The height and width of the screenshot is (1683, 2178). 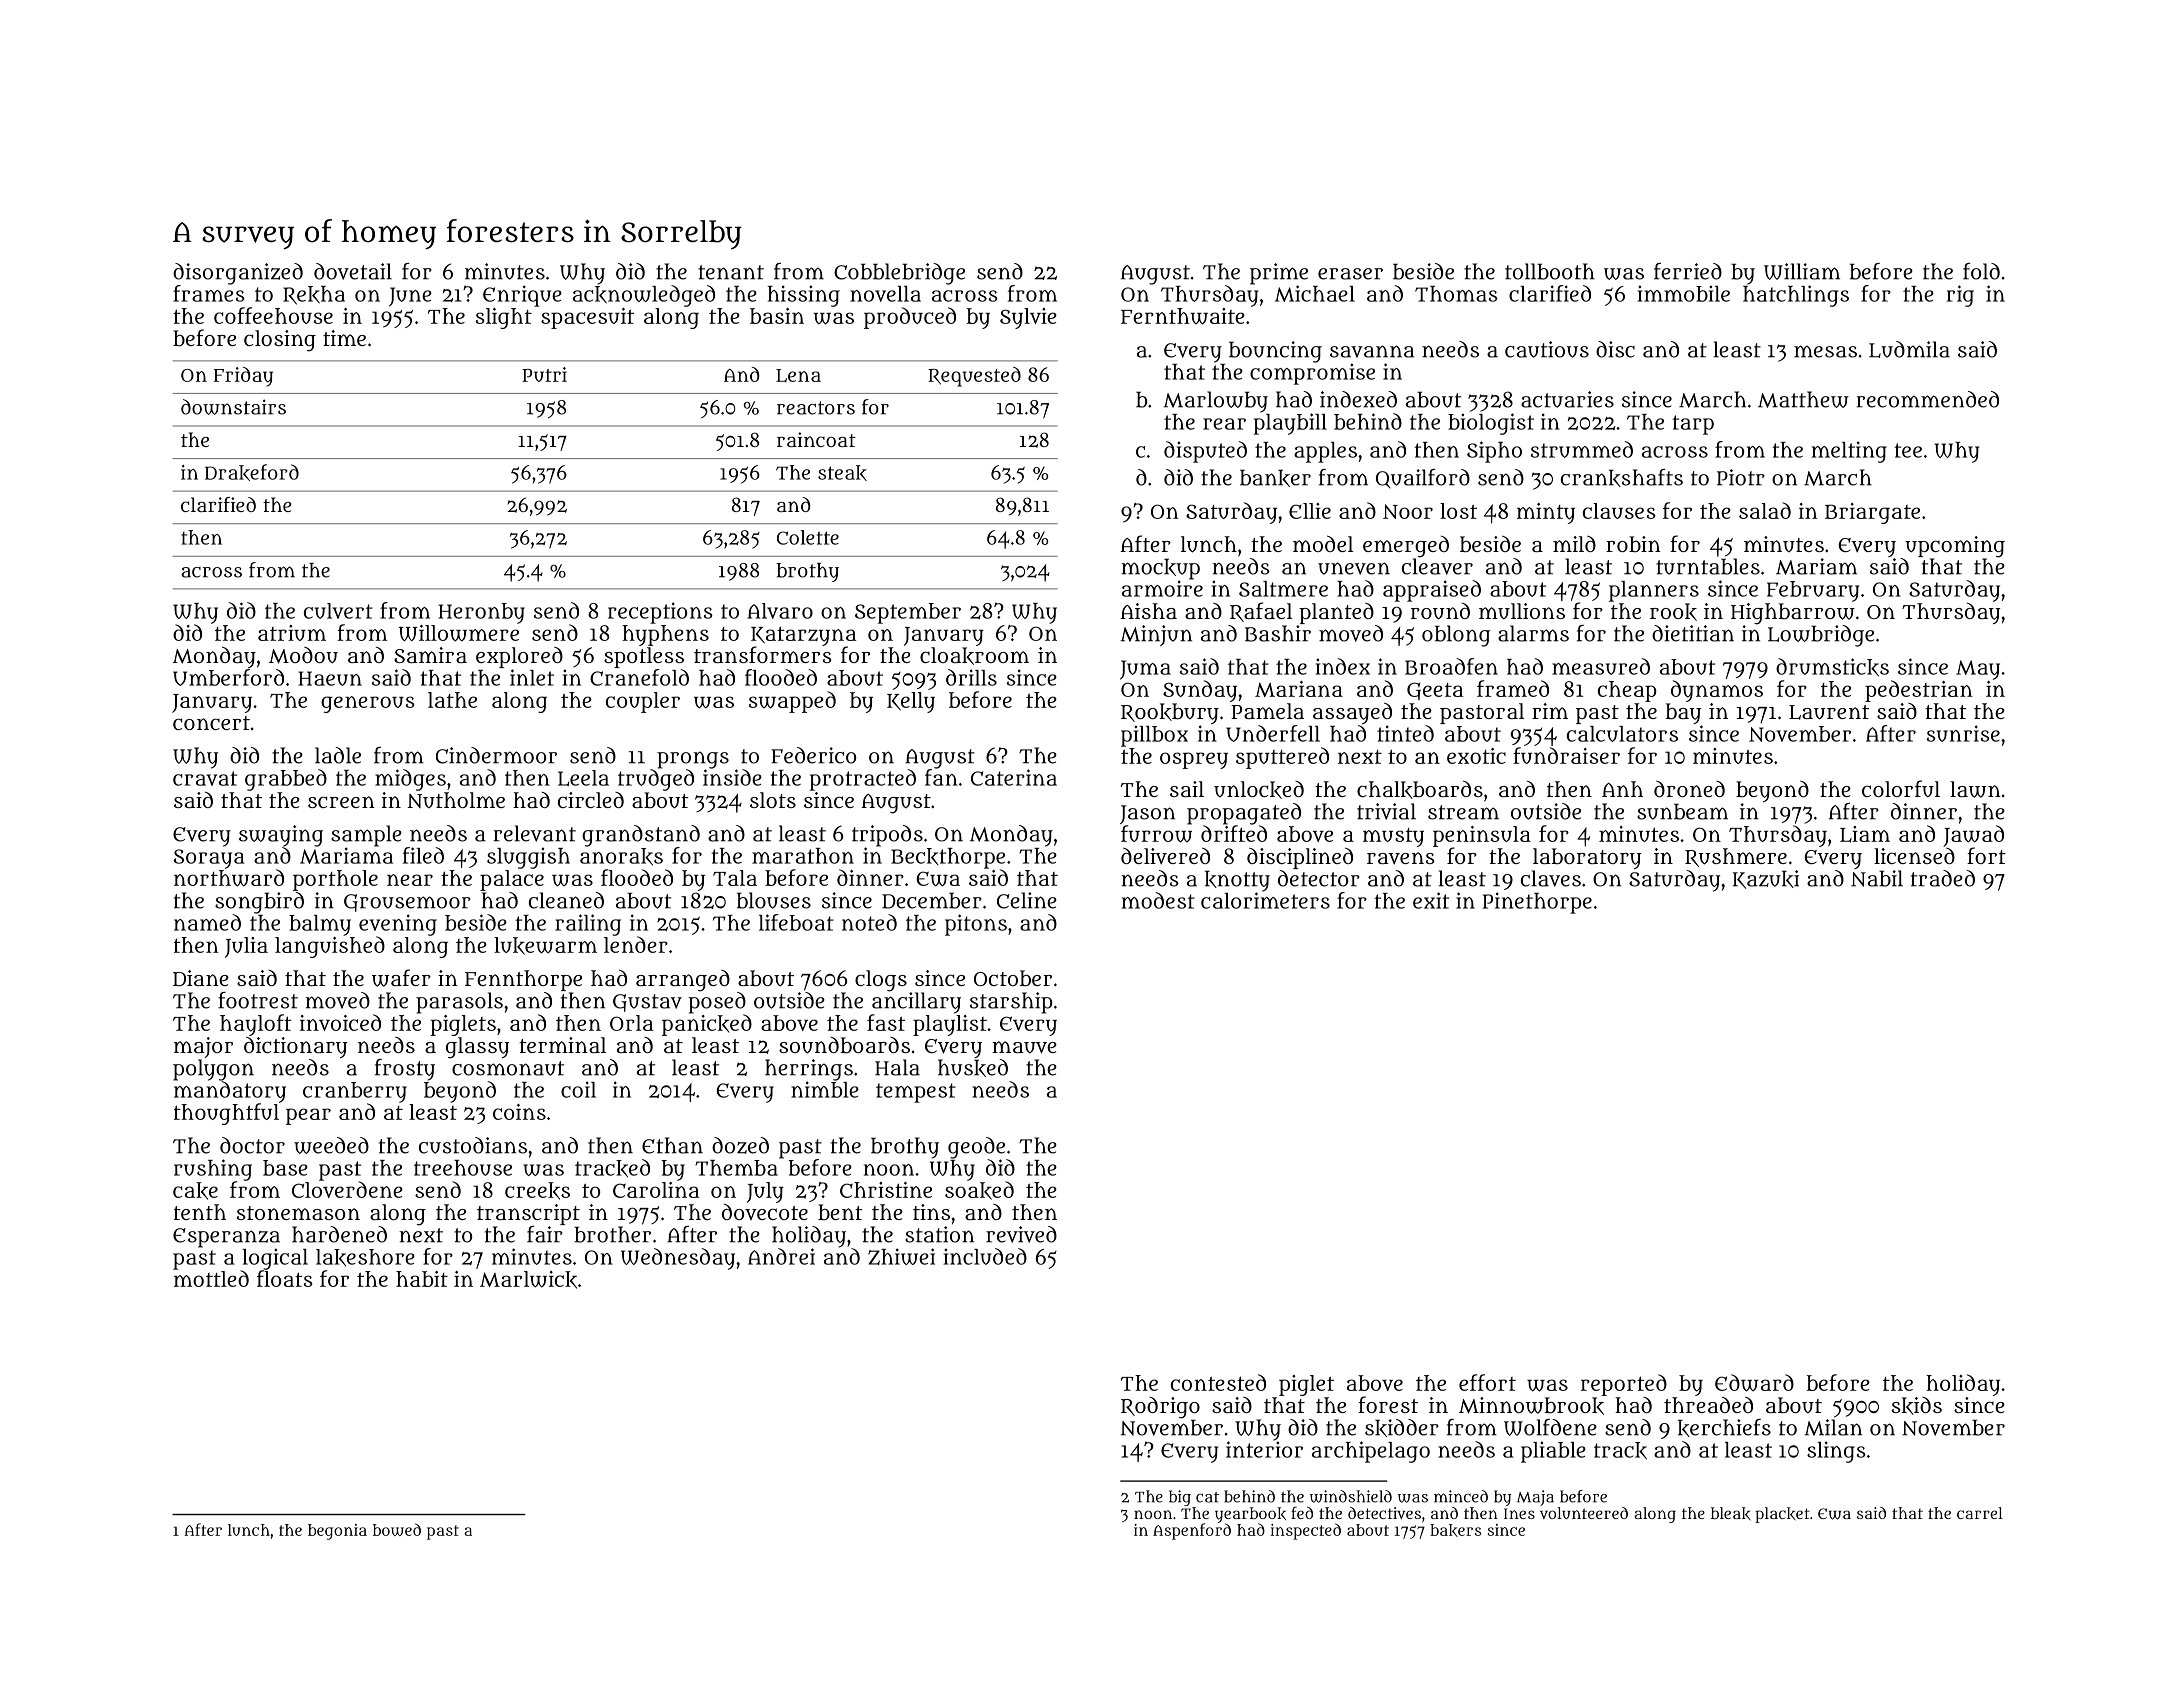 I want to click on sluggish, so click(x=528, y=858).
